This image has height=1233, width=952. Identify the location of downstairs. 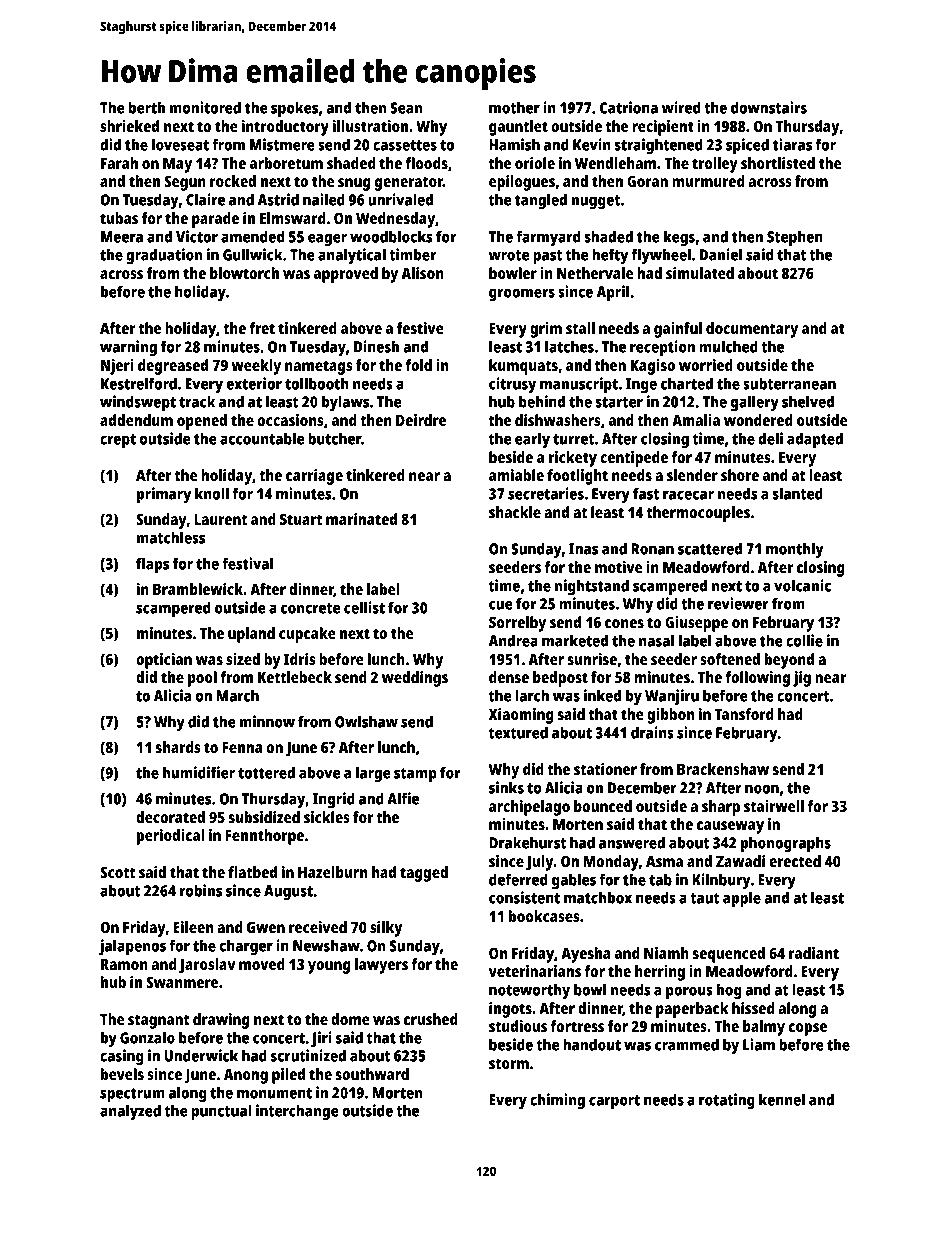
(769, 107).
